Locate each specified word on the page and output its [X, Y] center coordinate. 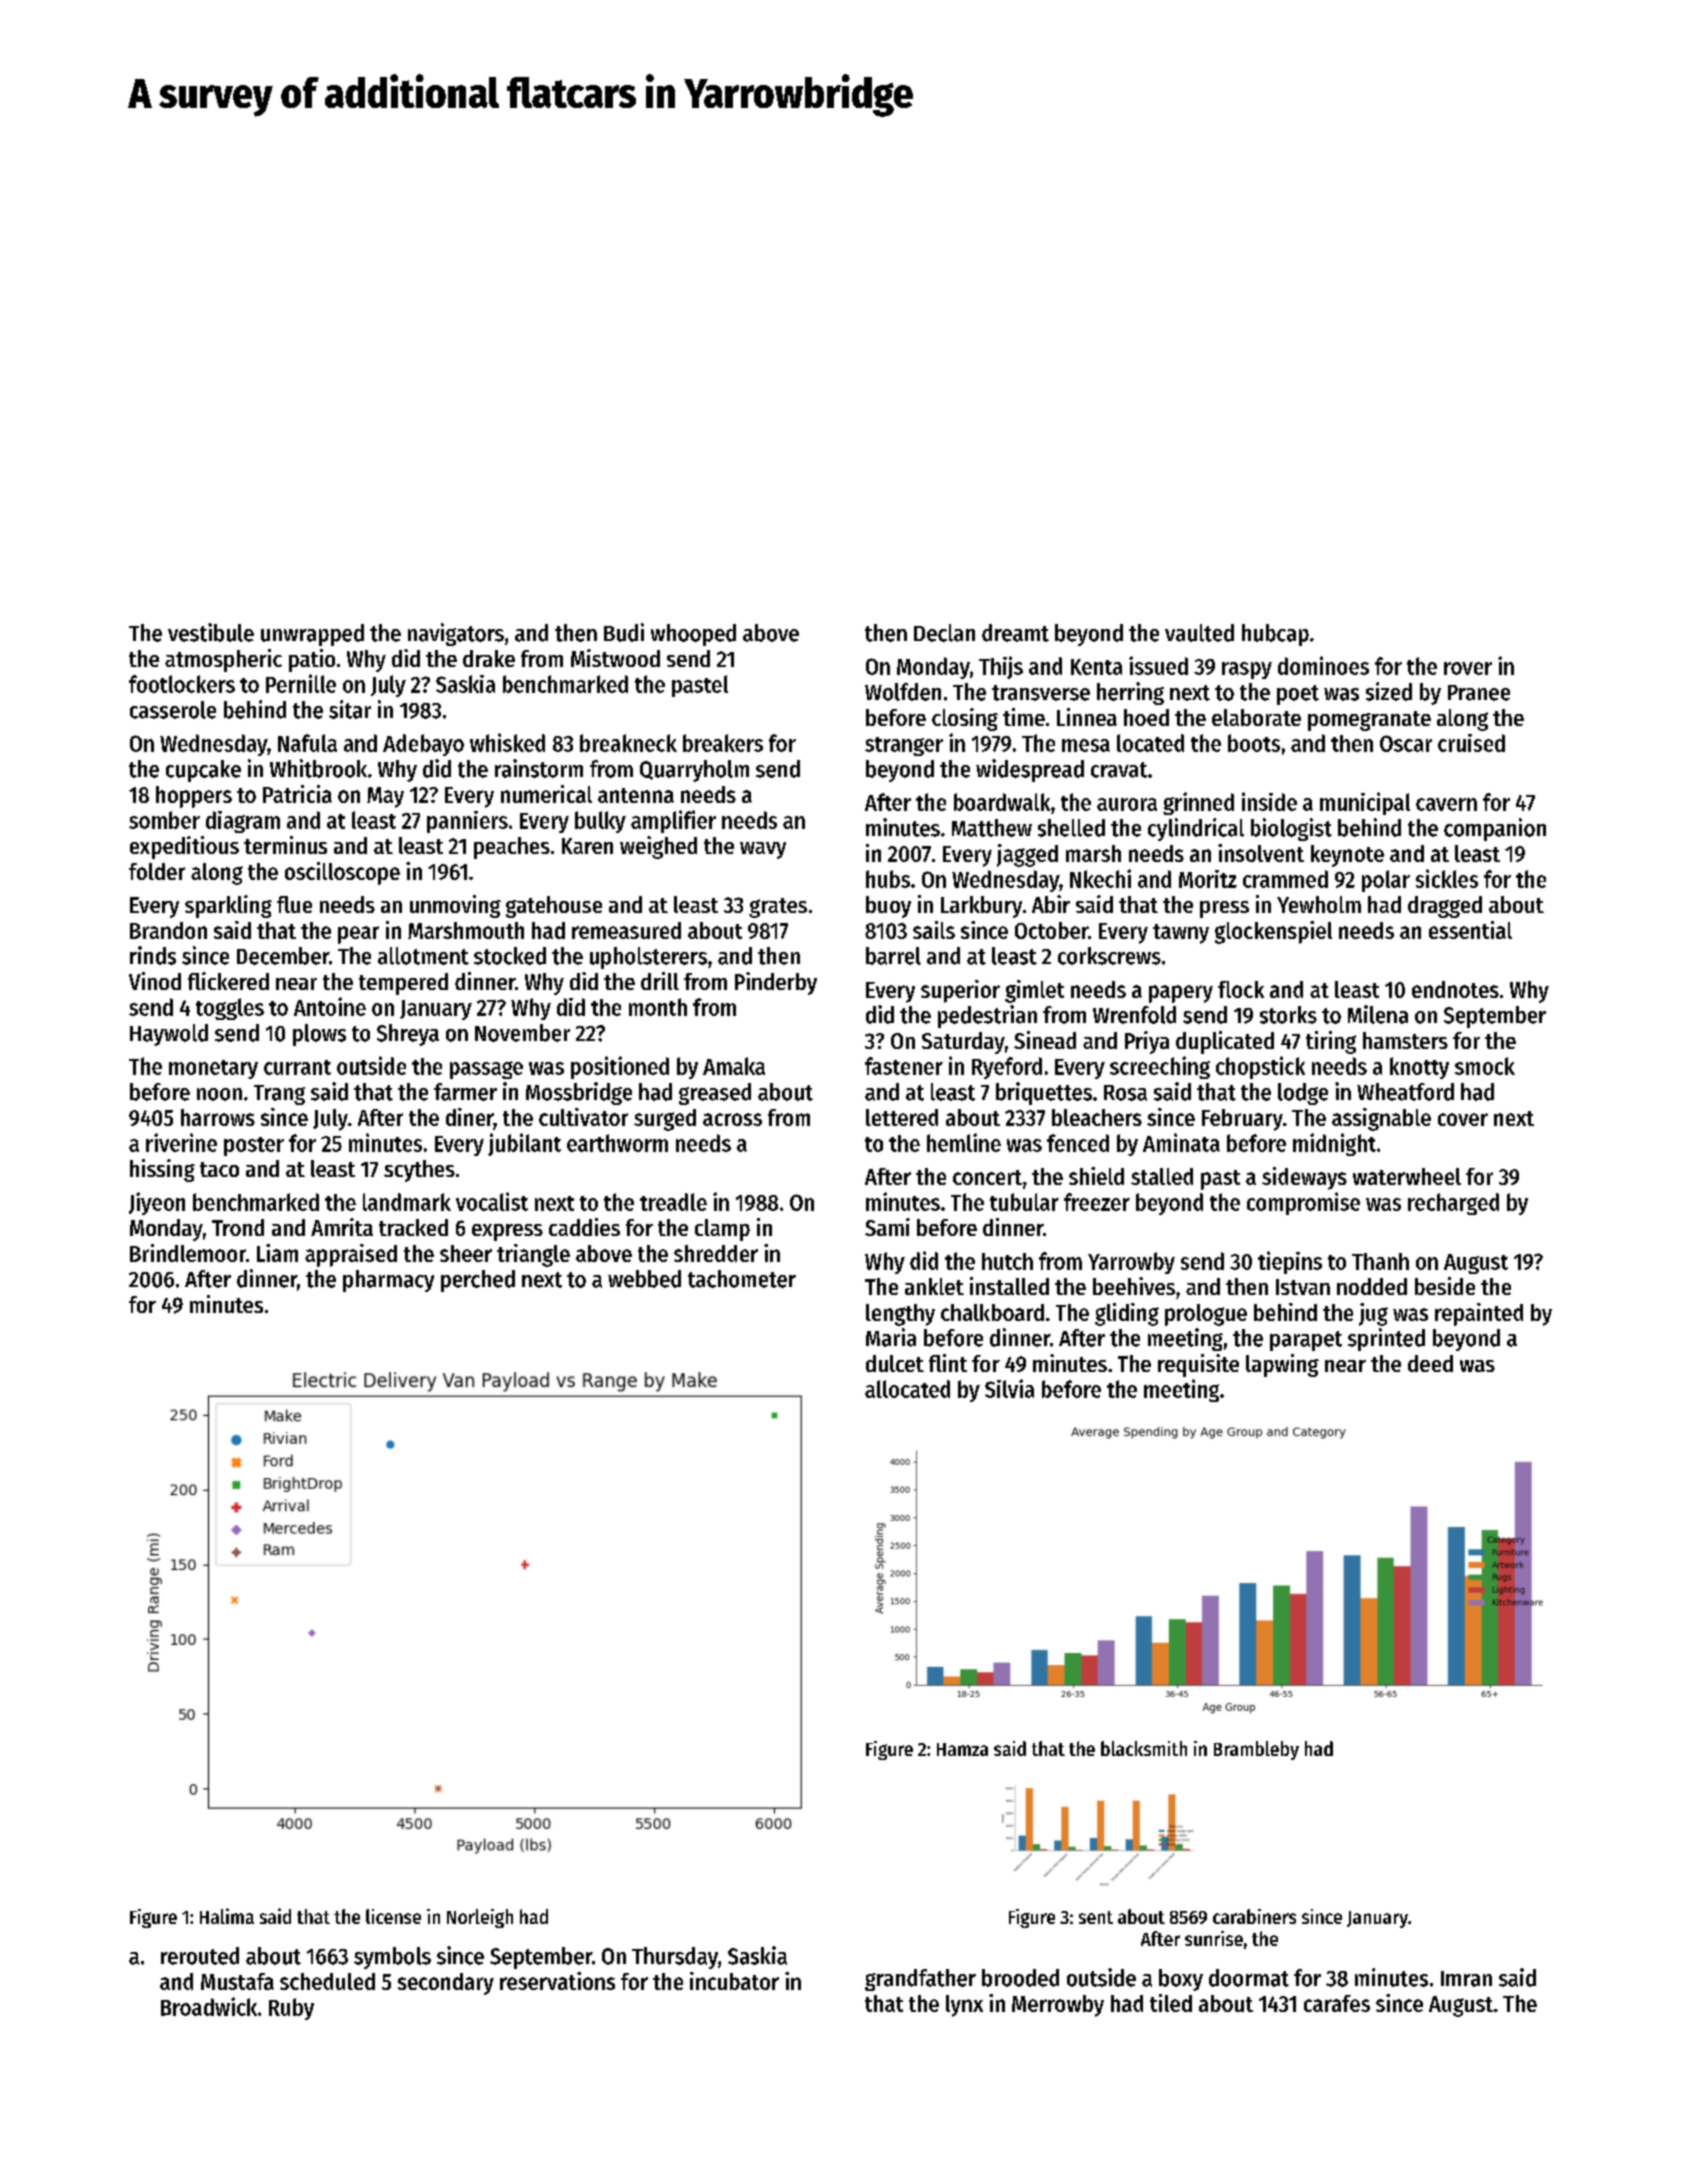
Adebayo [423, 745]
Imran [1466, 1979]
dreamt [1015, 633]
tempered [403, 984]
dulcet [895, 1363]
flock [1241, 989]
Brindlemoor [188, 1253]
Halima [227, 1916]
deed [1430, 1363]
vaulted [1199, 633]
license [393, 1916]
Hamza [962, 1749]
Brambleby [1256, 1750]
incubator [734, 1981]
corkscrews [1109, 956]
